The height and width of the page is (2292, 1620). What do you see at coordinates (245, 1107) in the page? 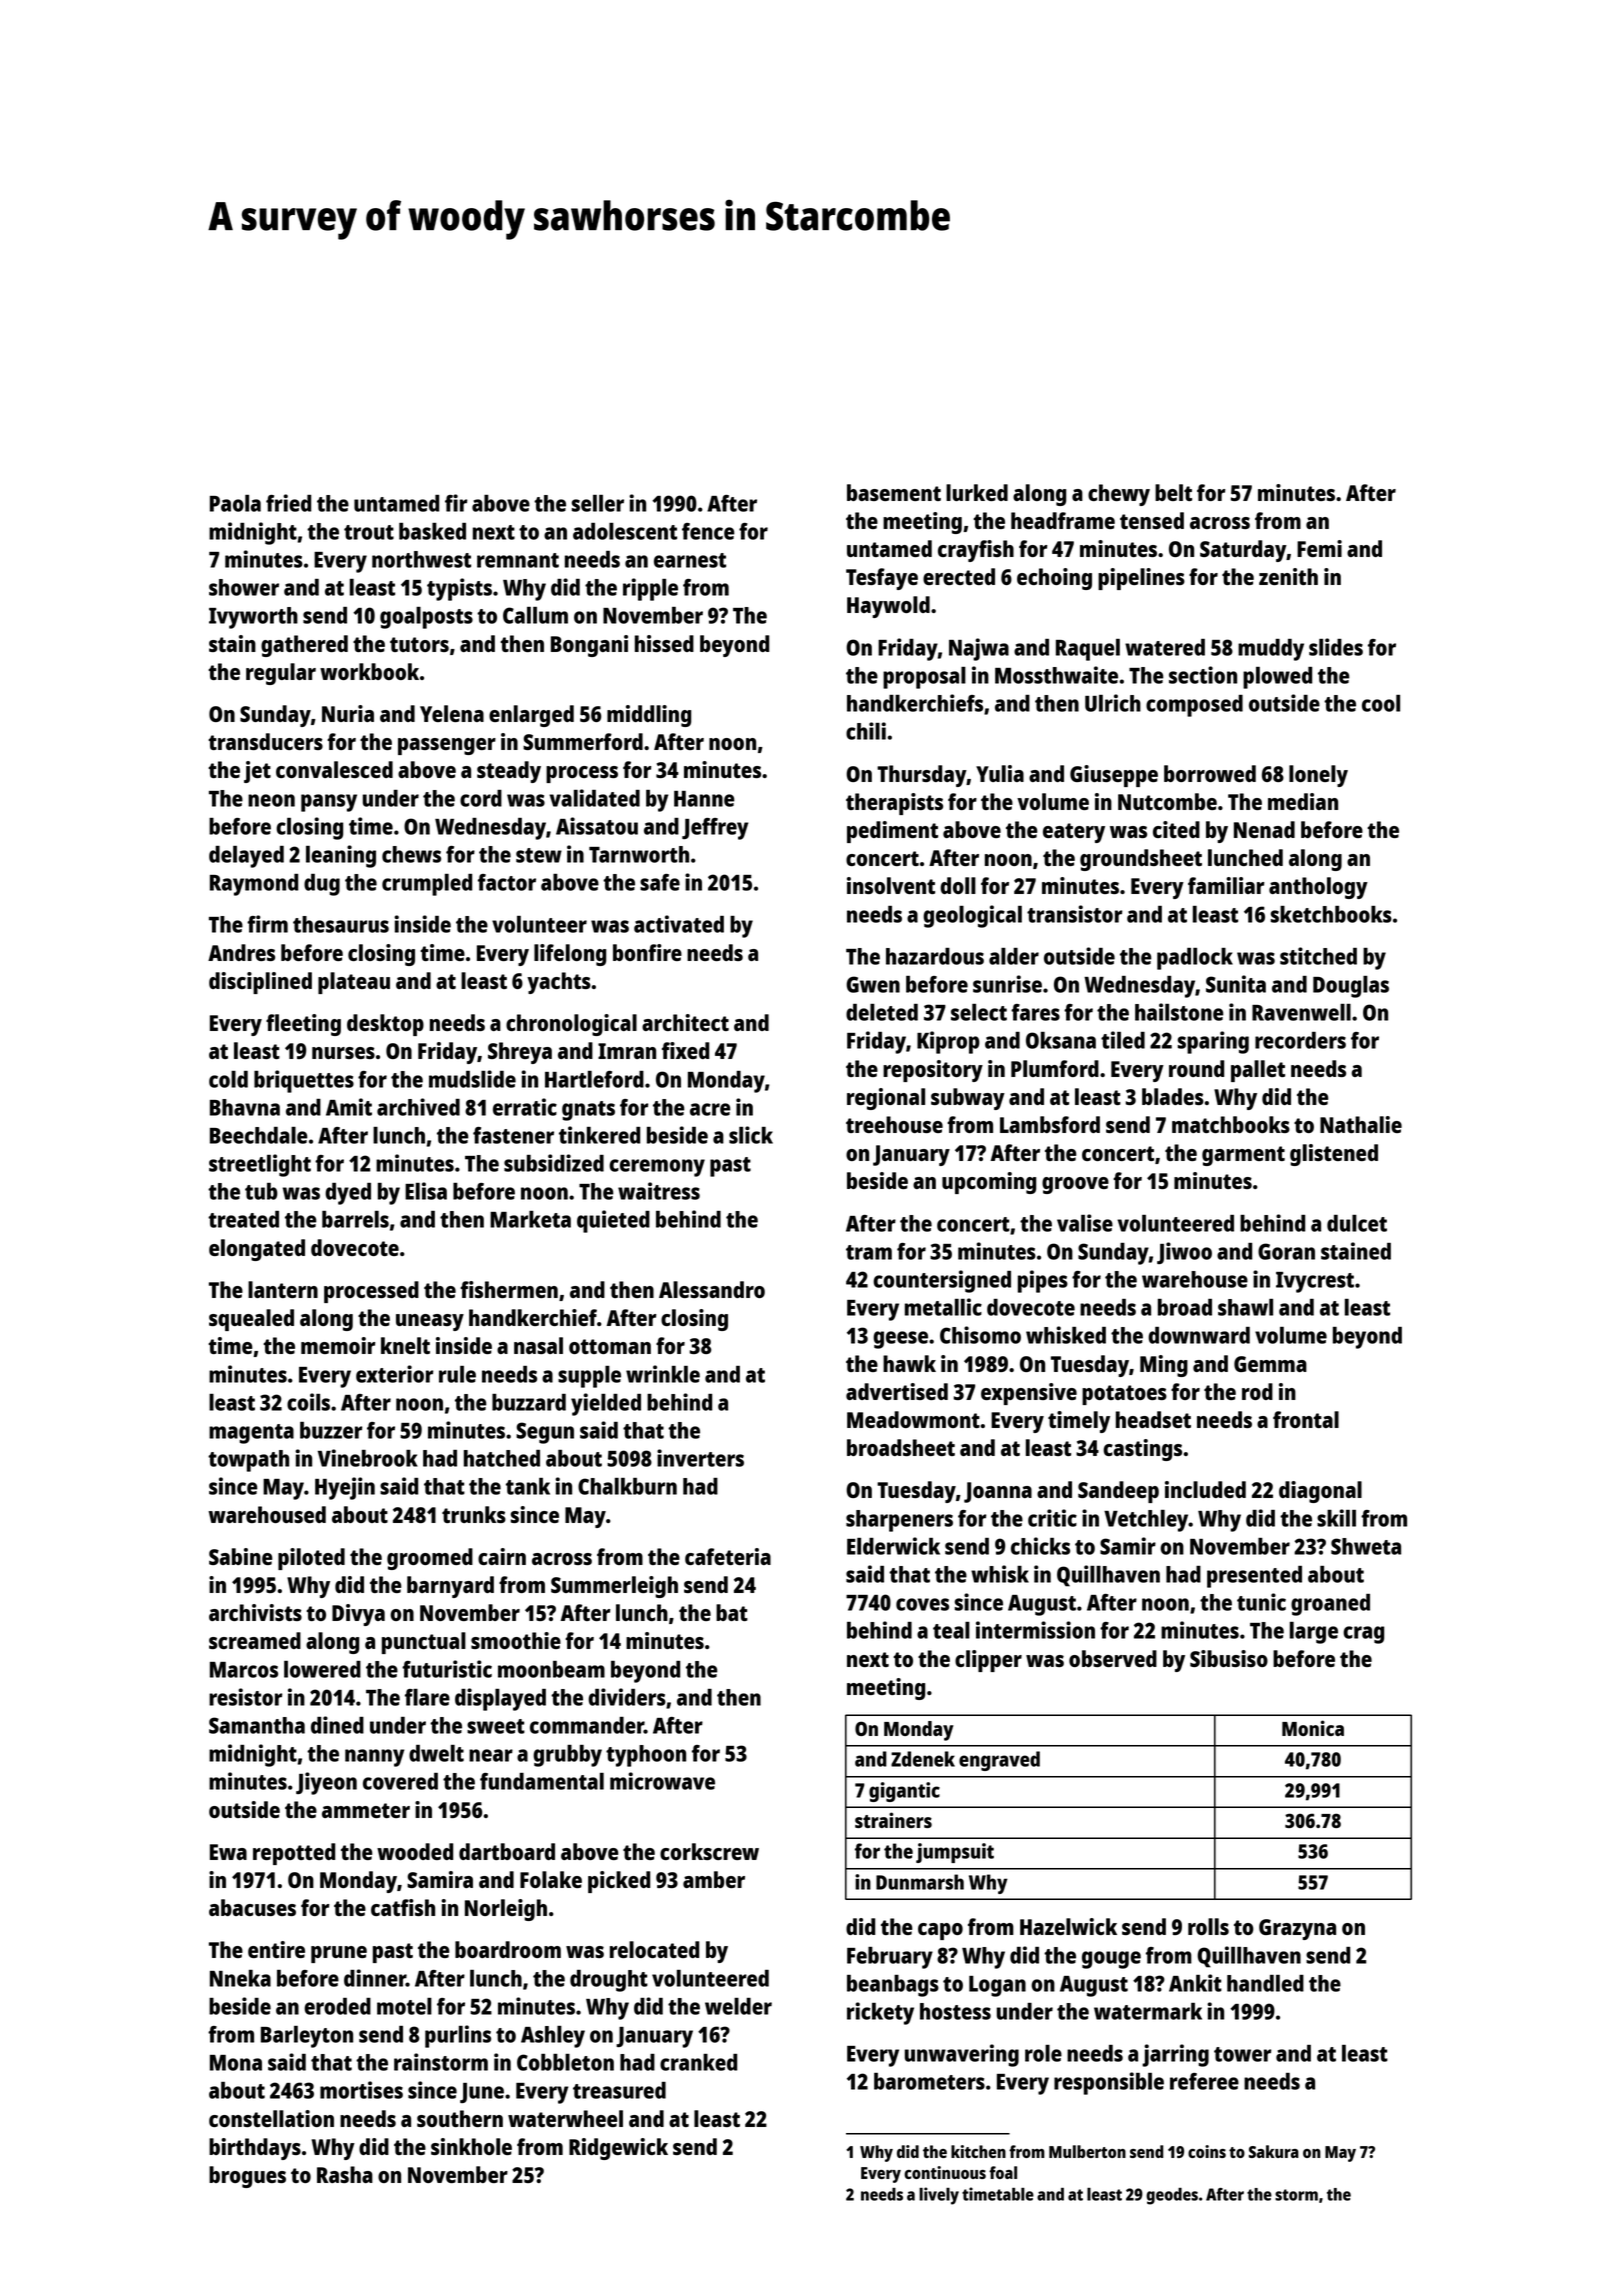
I see `Bhavna` at bounding box center [245, 1107].
